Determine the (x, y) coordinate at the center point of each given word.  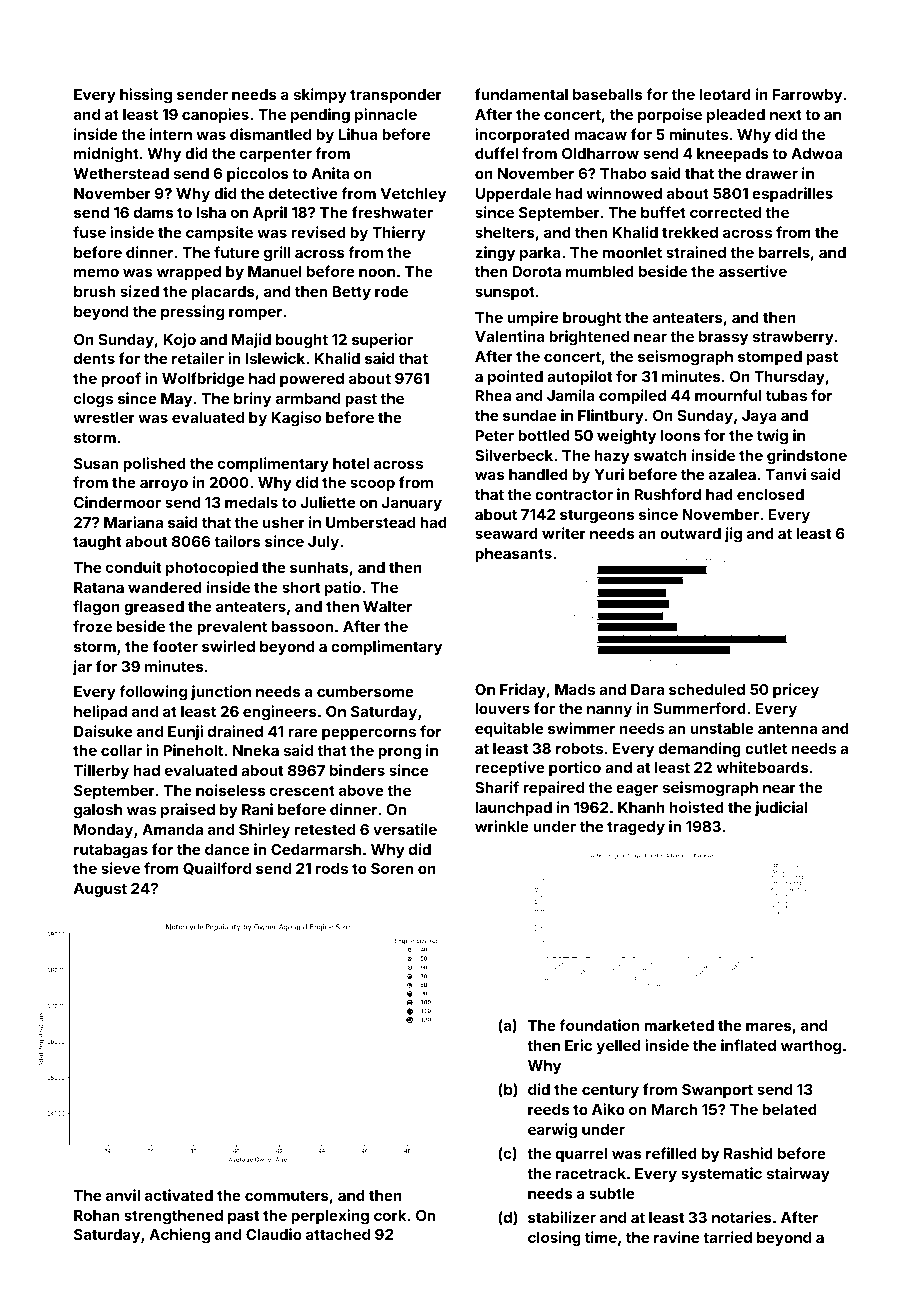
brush (94, 291)
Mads (575, 689)
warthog (811, 1047)
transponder (396, 96)
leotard (725, 94)
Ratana (99, 587)
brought (592, 319)
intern (171, 134)
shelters (505, 232)
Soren (392, 868)
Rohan (96, 1215)
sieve (120, 868)
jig (733, 535)
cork (390, 1215)
